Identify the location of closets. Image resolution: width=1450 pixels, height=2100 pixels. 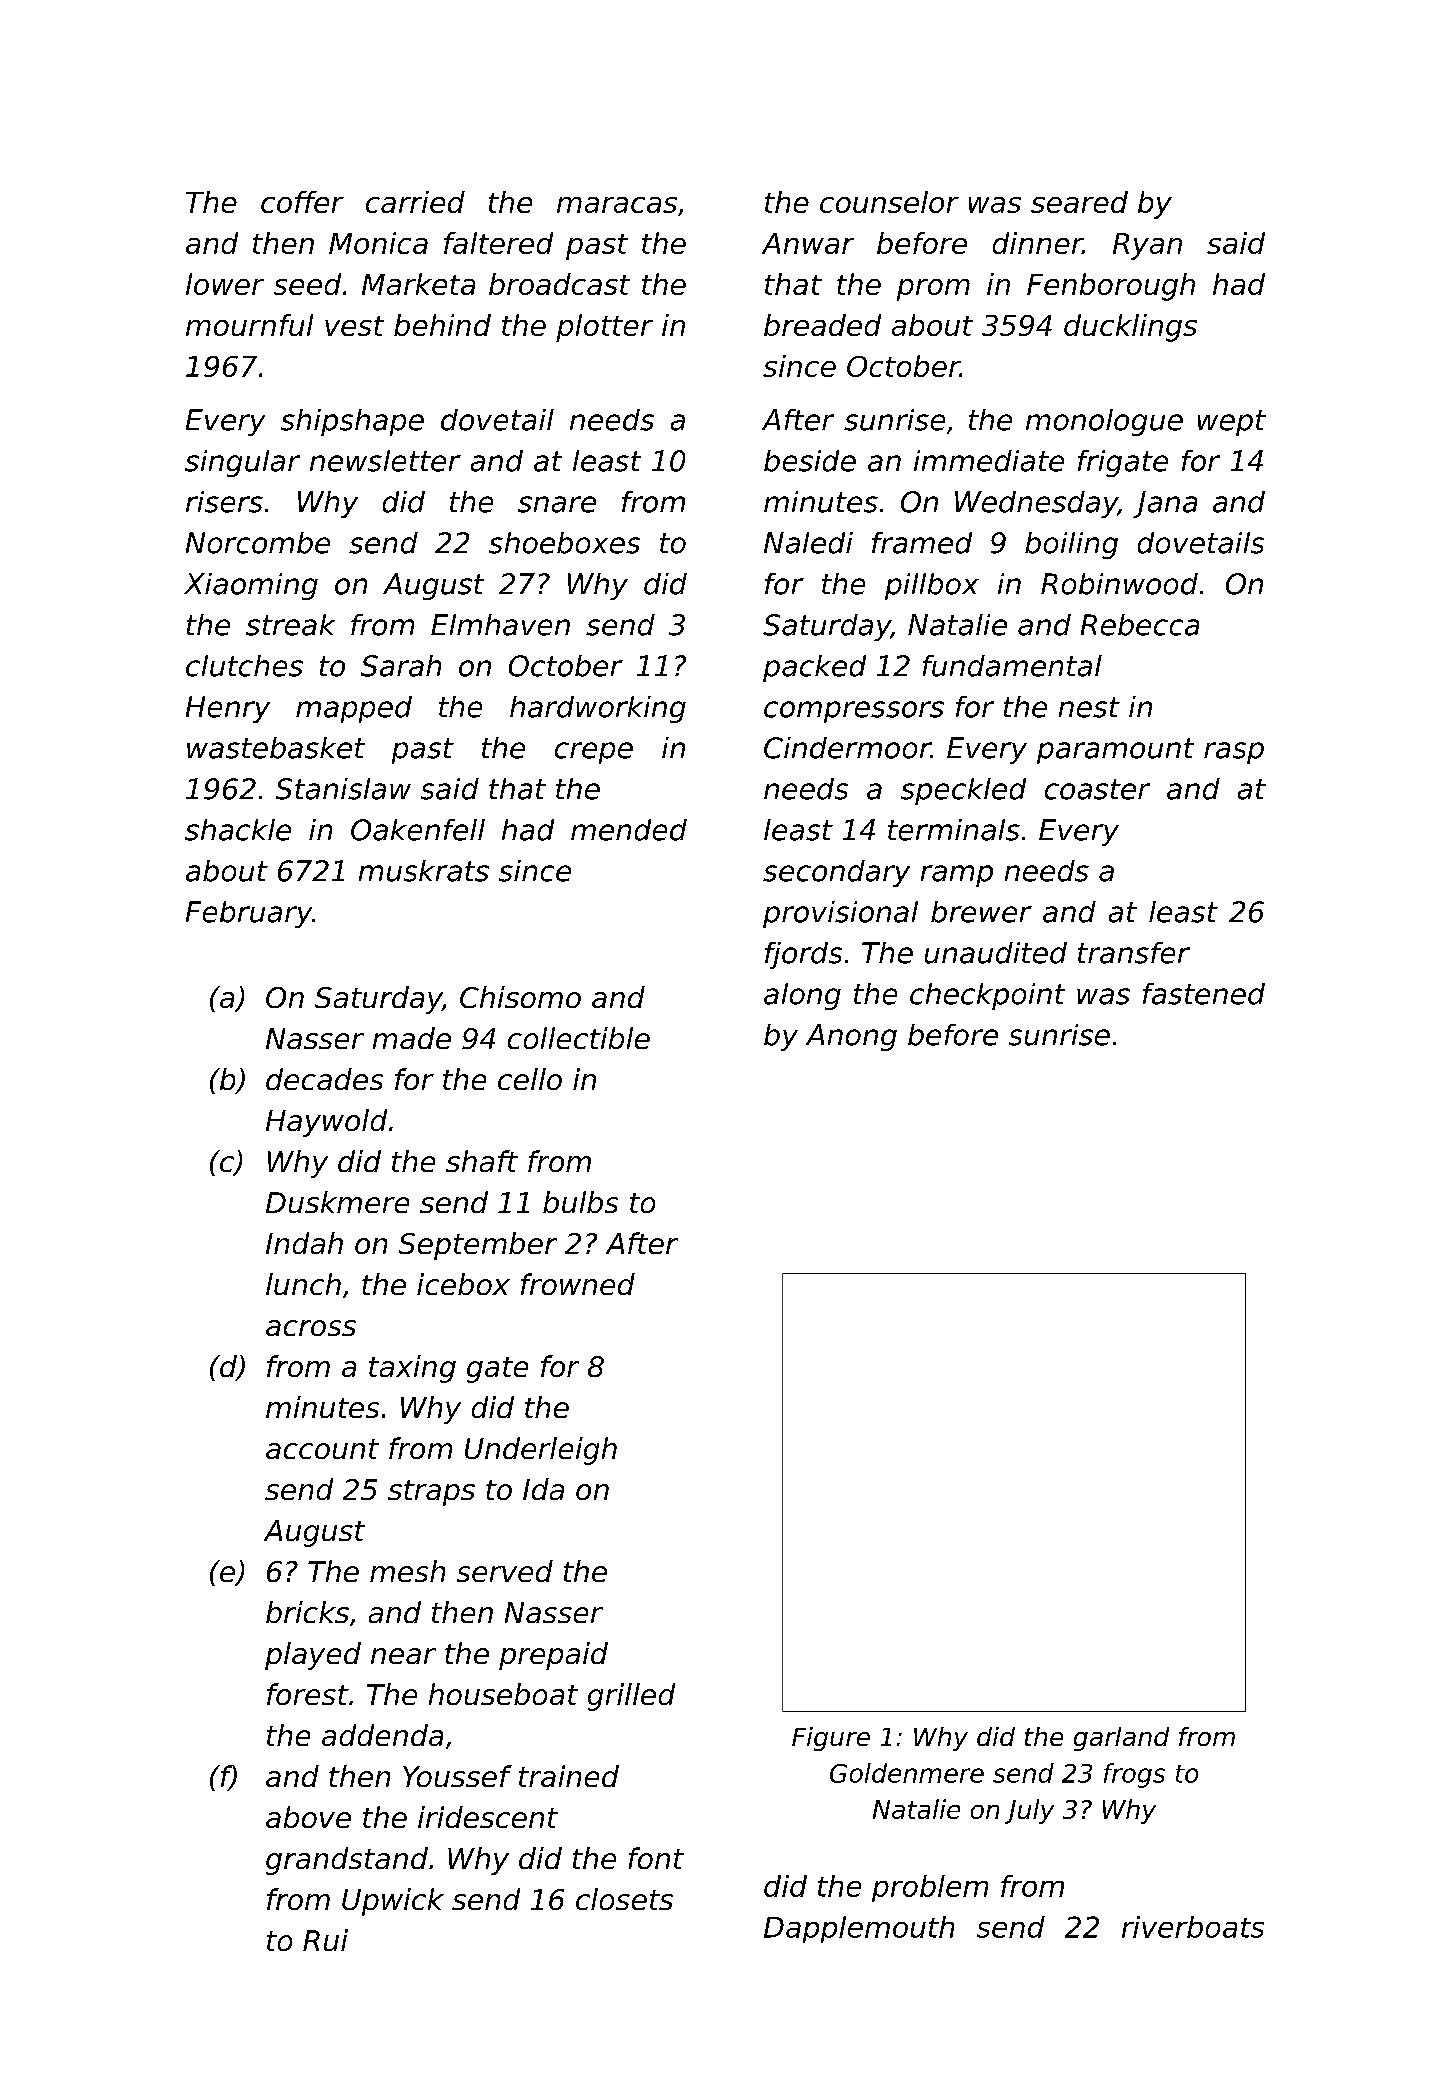
(624, 1899).
